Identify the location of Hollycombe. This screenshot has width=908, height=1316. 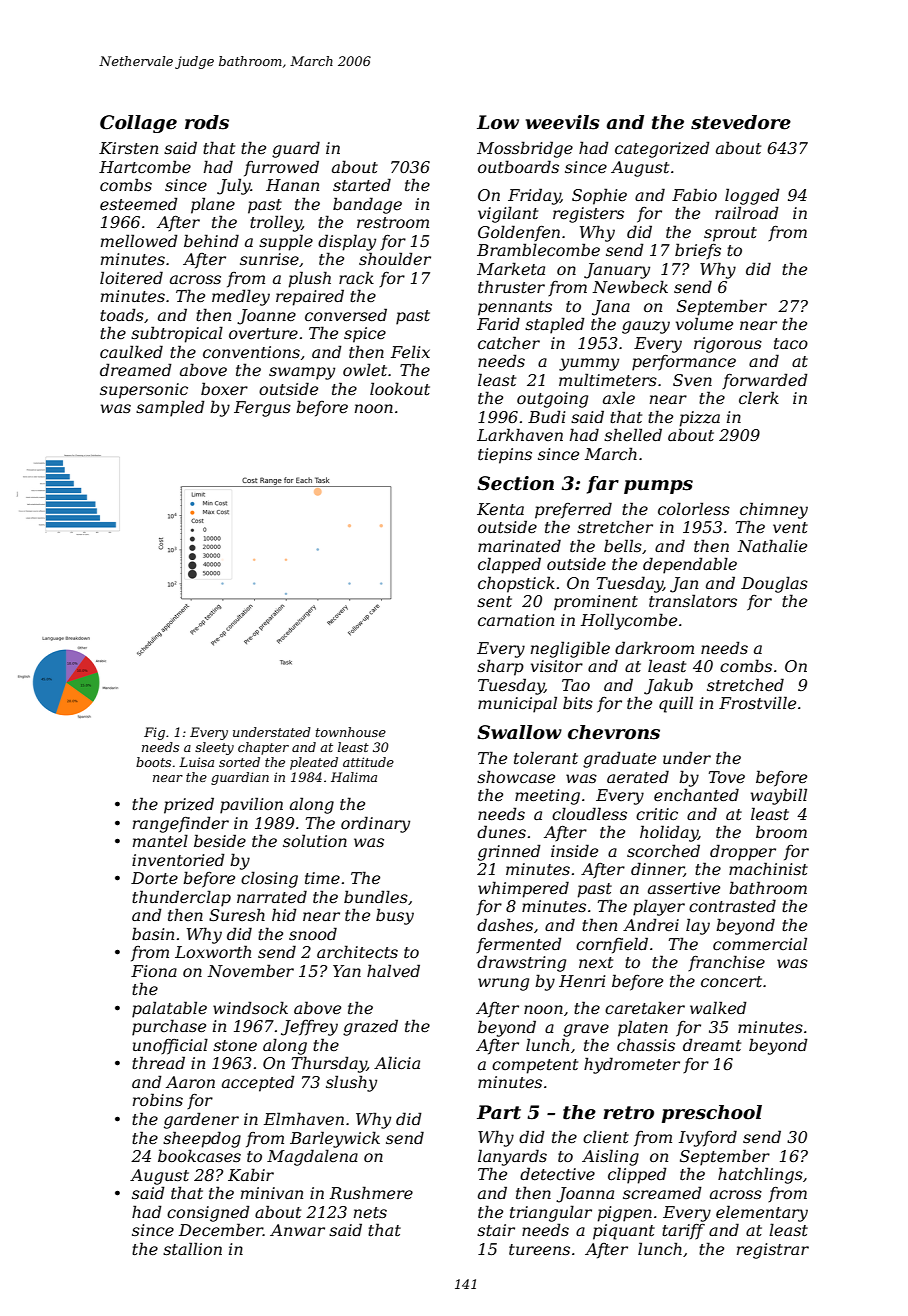
(629, 621).
